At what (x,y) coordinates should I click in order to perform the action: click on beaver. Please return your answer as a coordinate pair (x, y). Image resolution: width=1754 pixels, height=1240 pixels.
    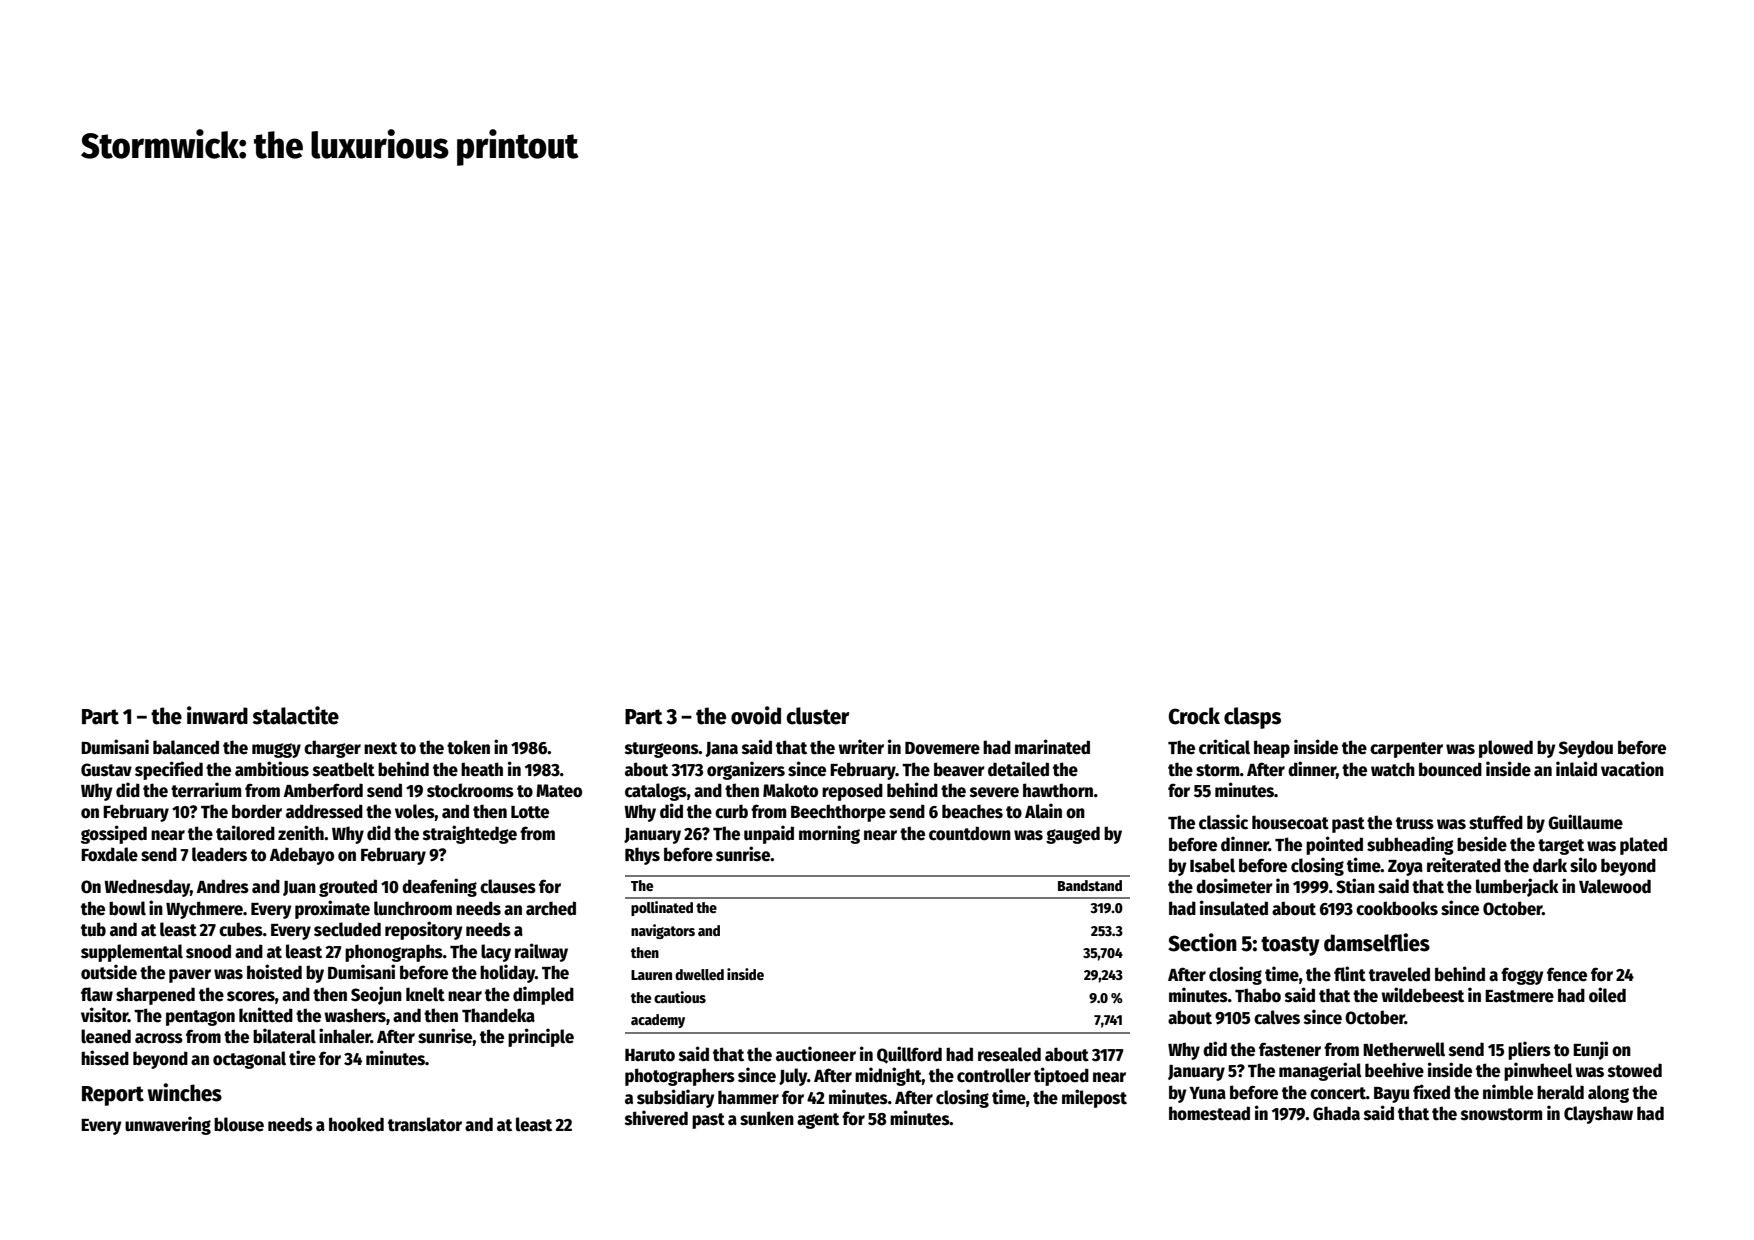
    Looking at the image, I should click on (959, 769).
